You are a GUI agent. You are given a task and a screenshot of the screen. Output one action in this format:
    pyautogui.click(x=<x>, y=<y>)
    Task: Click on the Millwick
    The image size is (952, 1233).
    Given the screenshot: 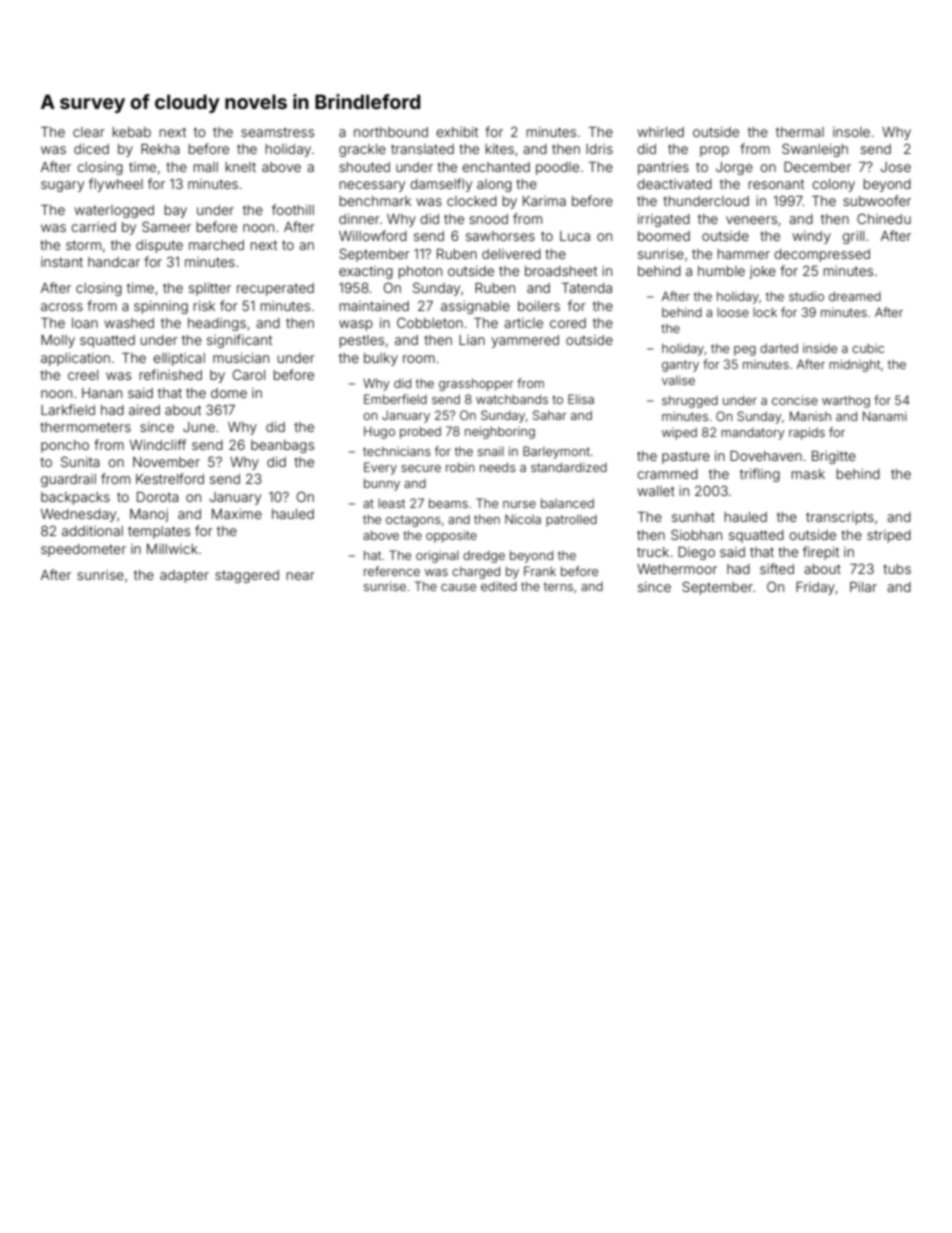 What is the action you would take?
    pyautogui.click(x=172, y=549)
